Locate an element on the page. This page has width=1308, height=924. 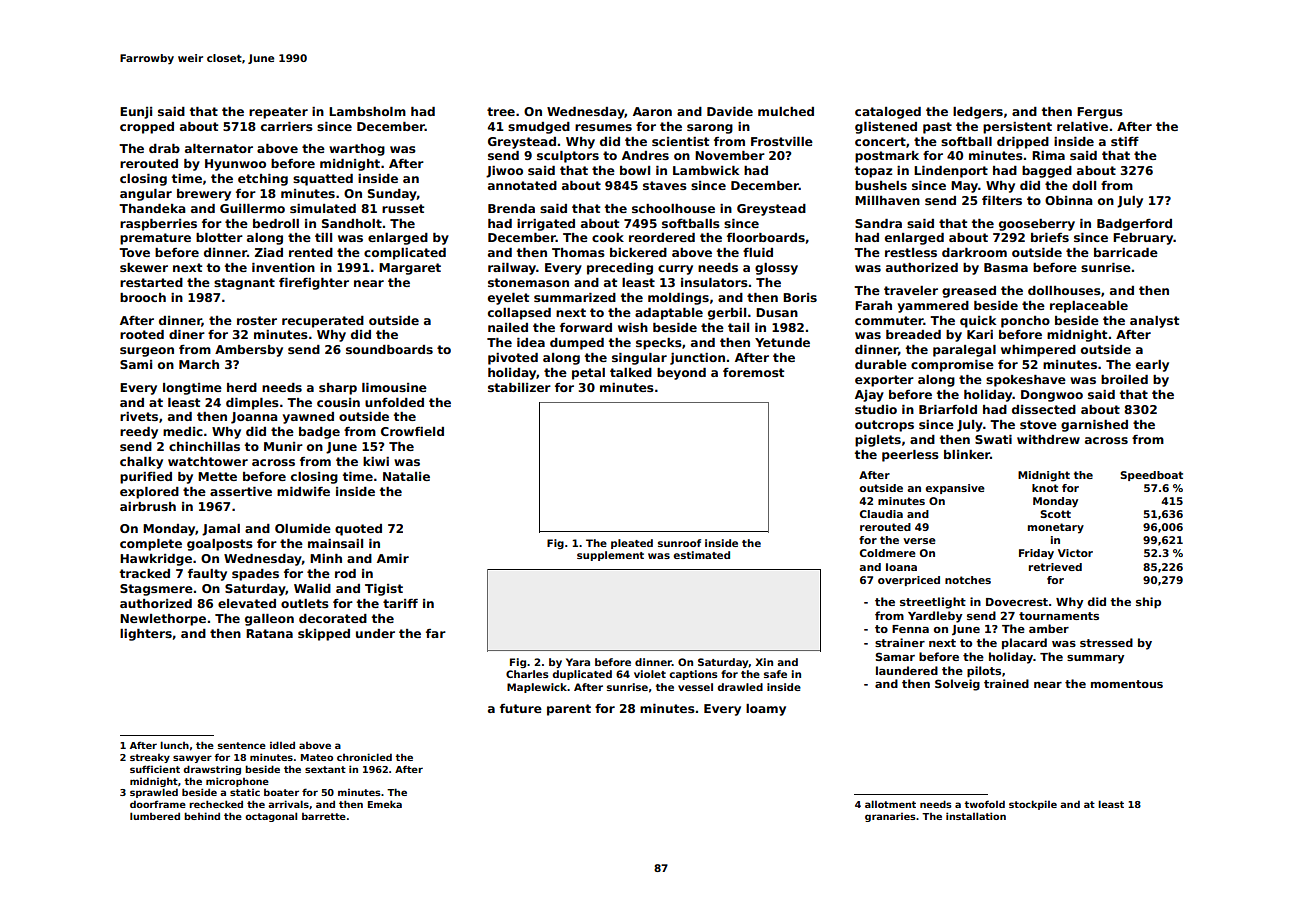
static is located at coordinates (245, 792).
